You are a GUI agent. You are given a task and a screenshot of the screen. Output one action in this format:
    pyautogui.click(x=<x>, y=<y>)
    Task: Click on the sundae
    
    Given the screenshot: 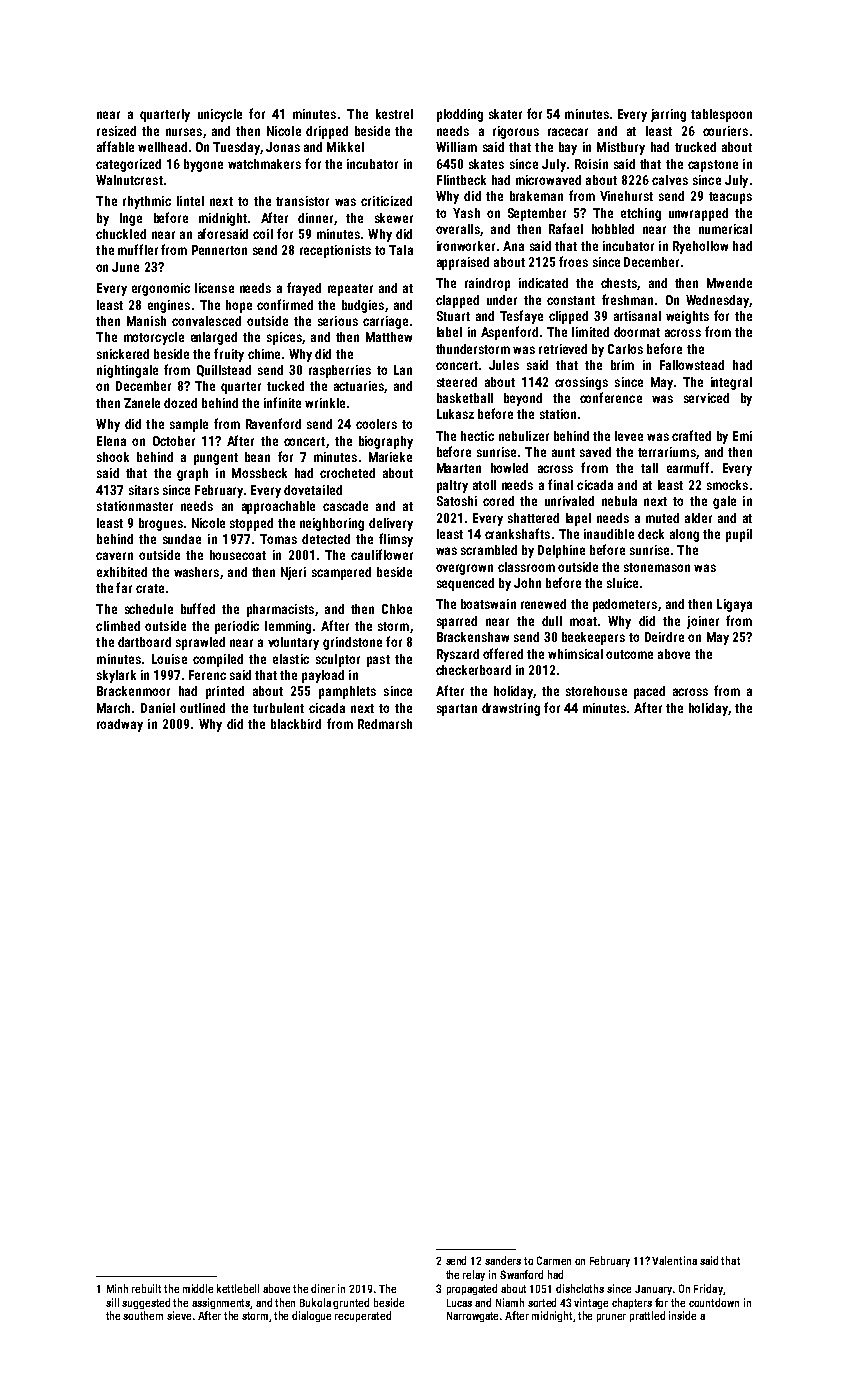 What is the action you would take?
    pyautogui.click(x=182, y=539)
